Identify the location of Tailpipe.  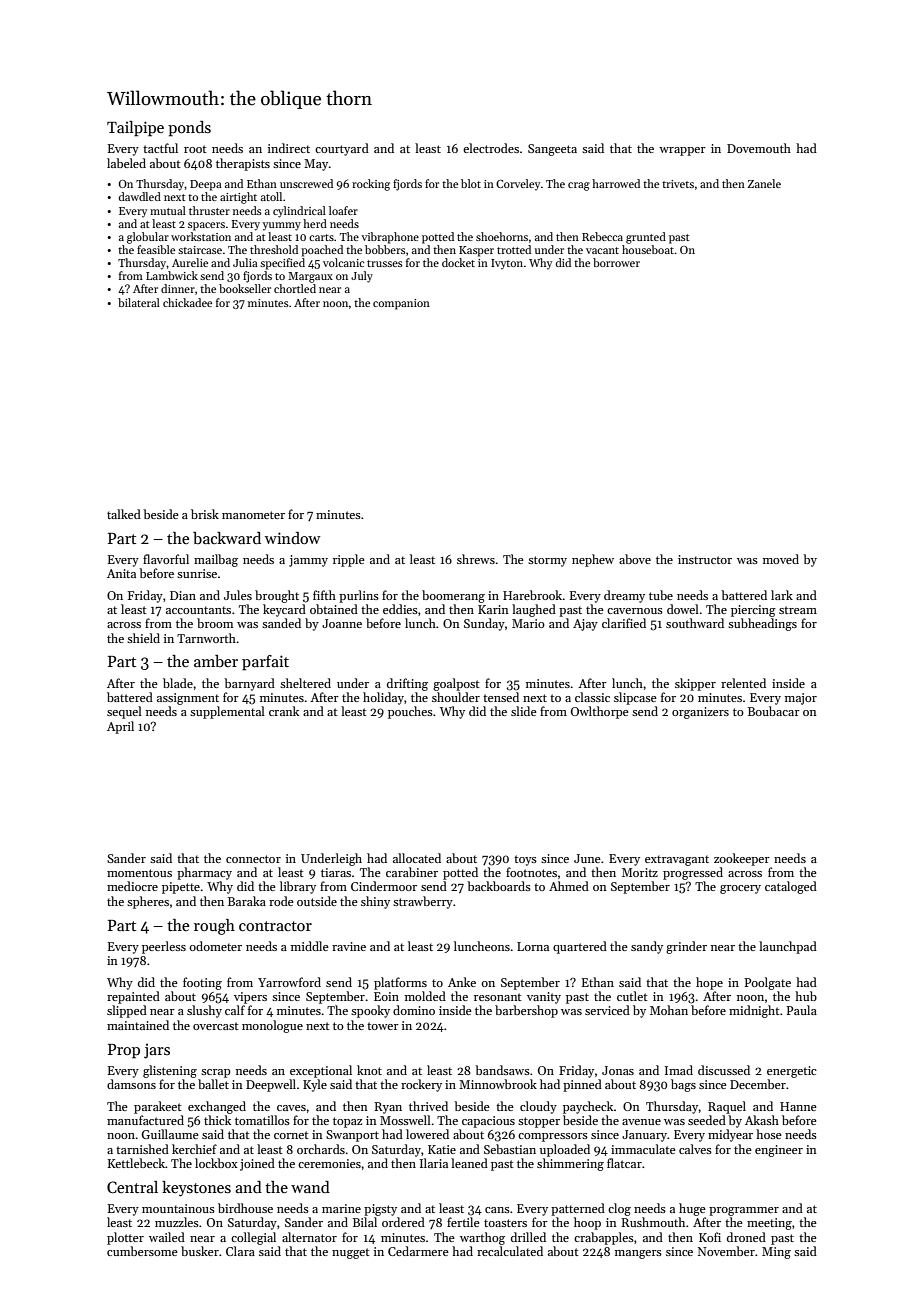
(135, 129).
